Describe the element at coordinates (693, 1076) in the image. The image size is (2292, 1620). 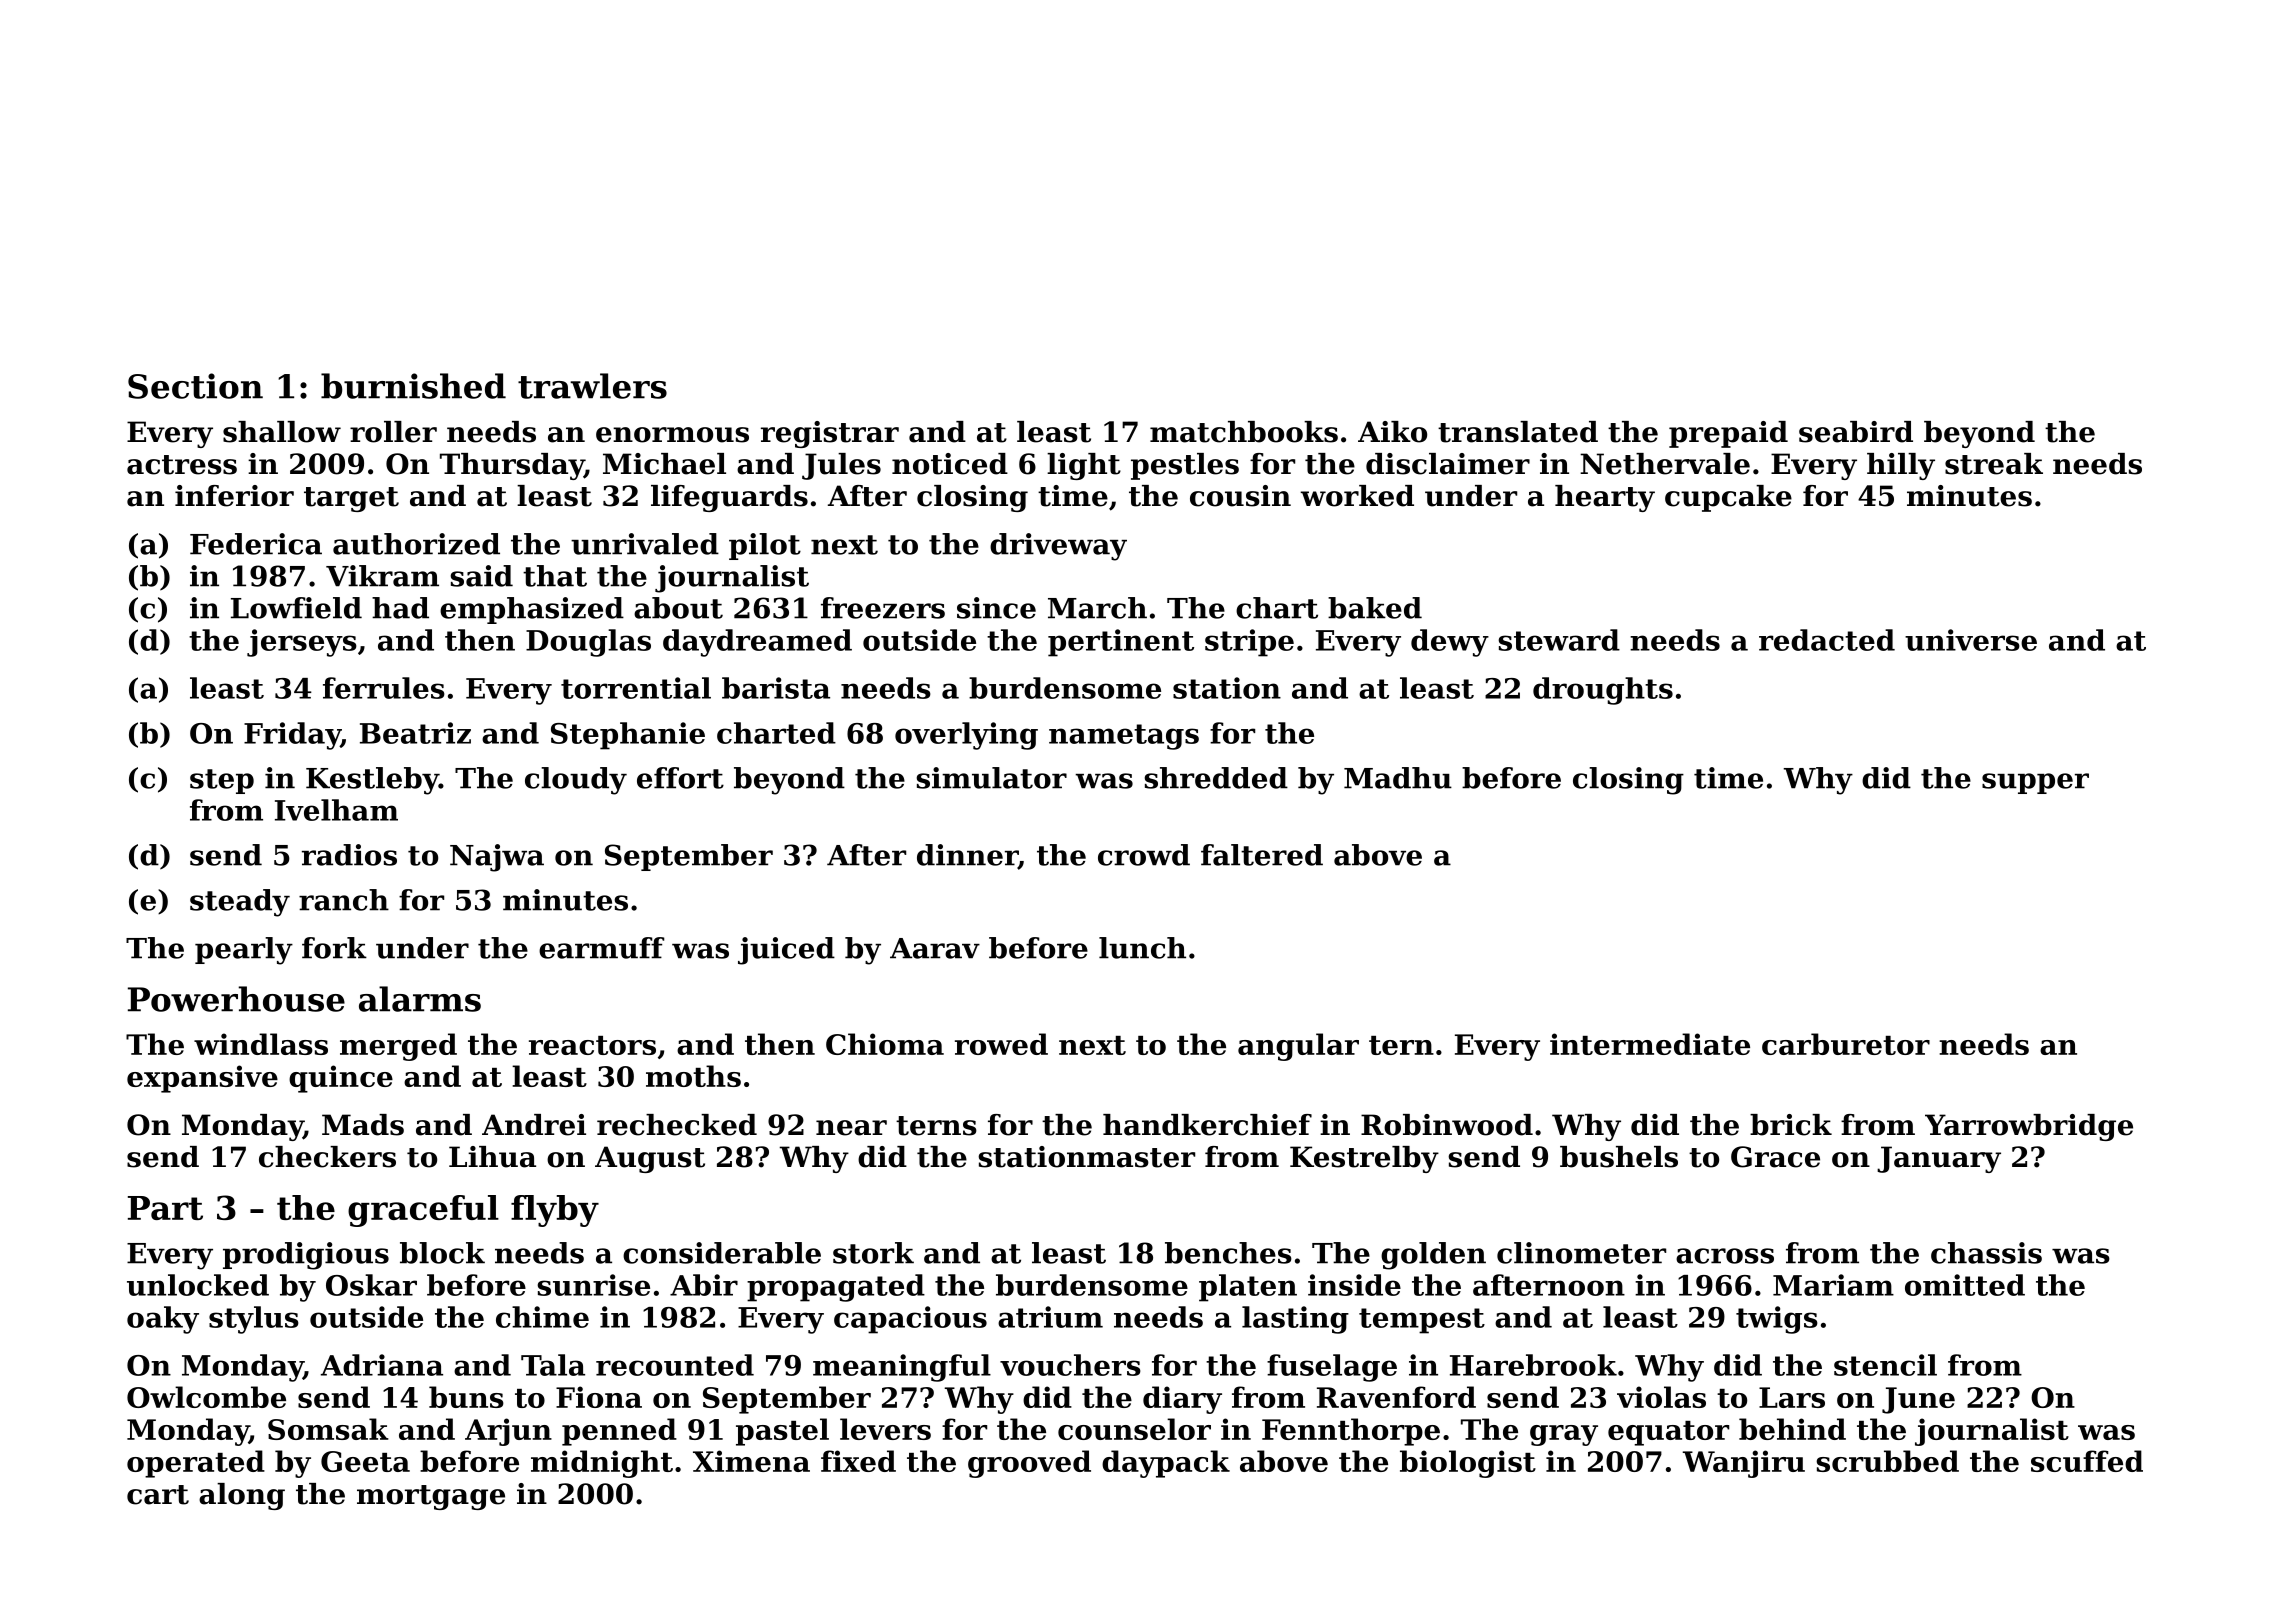
I see `moths` at that location.
